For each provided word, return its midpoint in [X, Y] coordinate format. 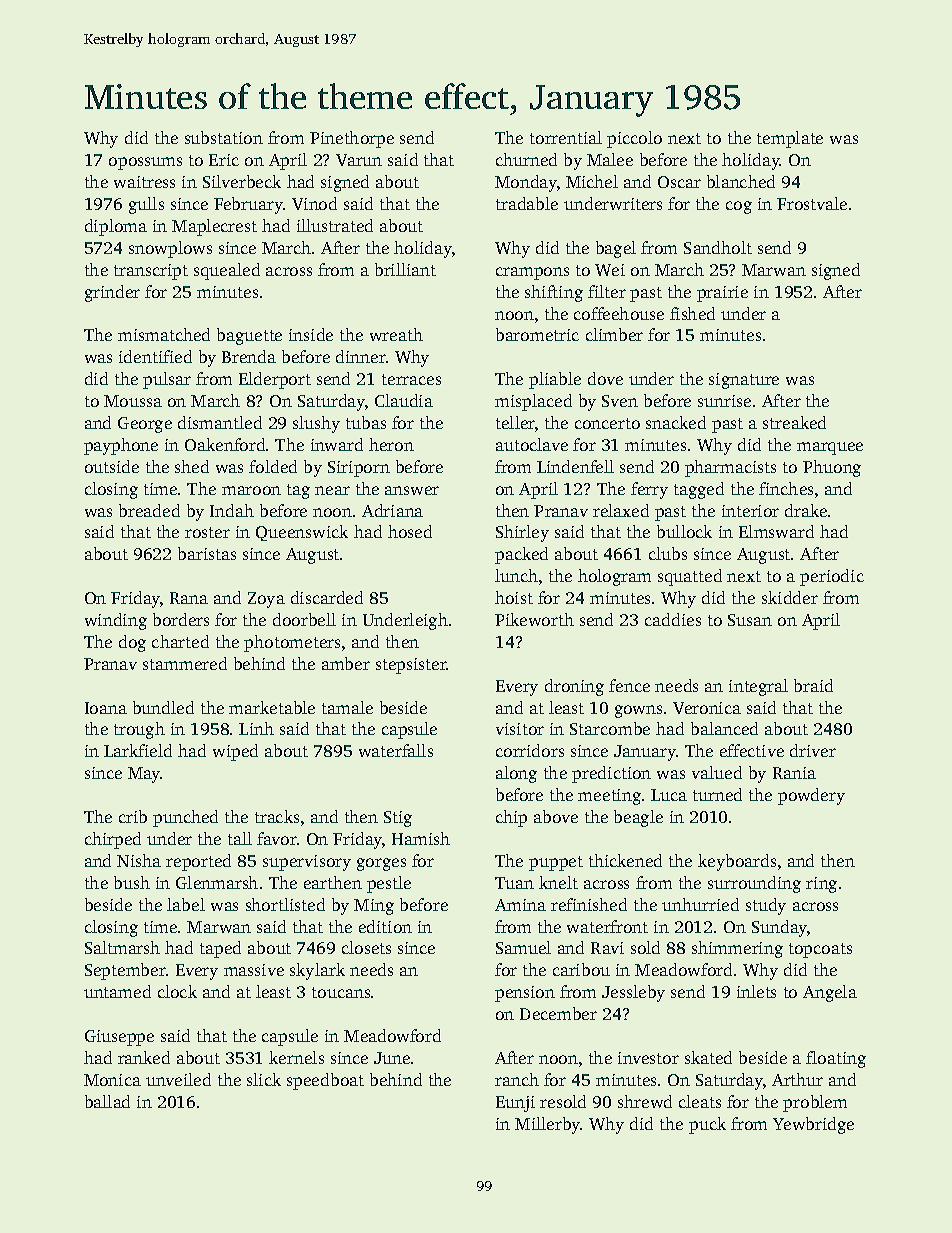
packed [521, 555]
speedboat [325, 1081]
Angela [830, 993]
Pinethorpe [352, 139]
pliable [555, 380]
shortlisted [285, 904]
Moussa [133, 401]
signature [744, 381]
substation [224, 137]
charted [180, 641]
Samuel [523, 947]
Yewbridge [813, 1125]
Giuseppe [119, 1038]
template [790, 139]
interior [750, 511]
